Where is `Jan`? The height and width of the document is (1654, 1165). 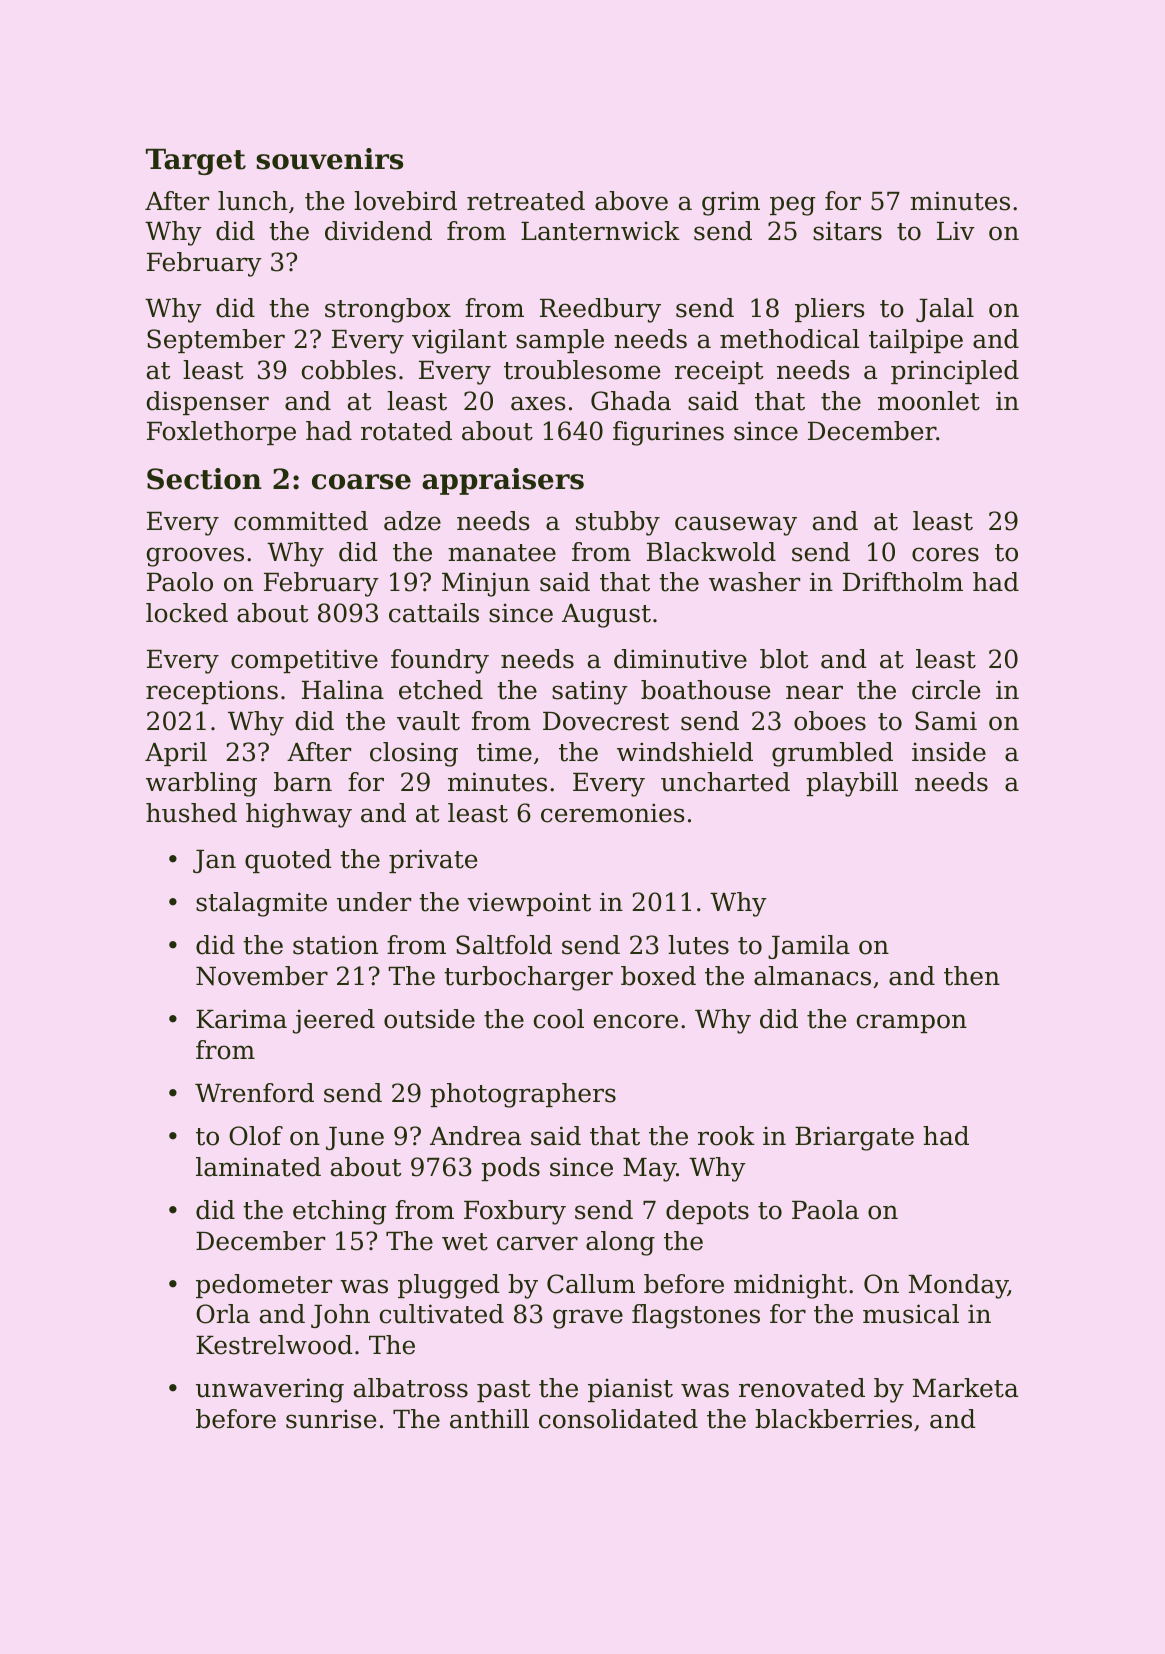
Jan is located at coordinates (214, 861).
